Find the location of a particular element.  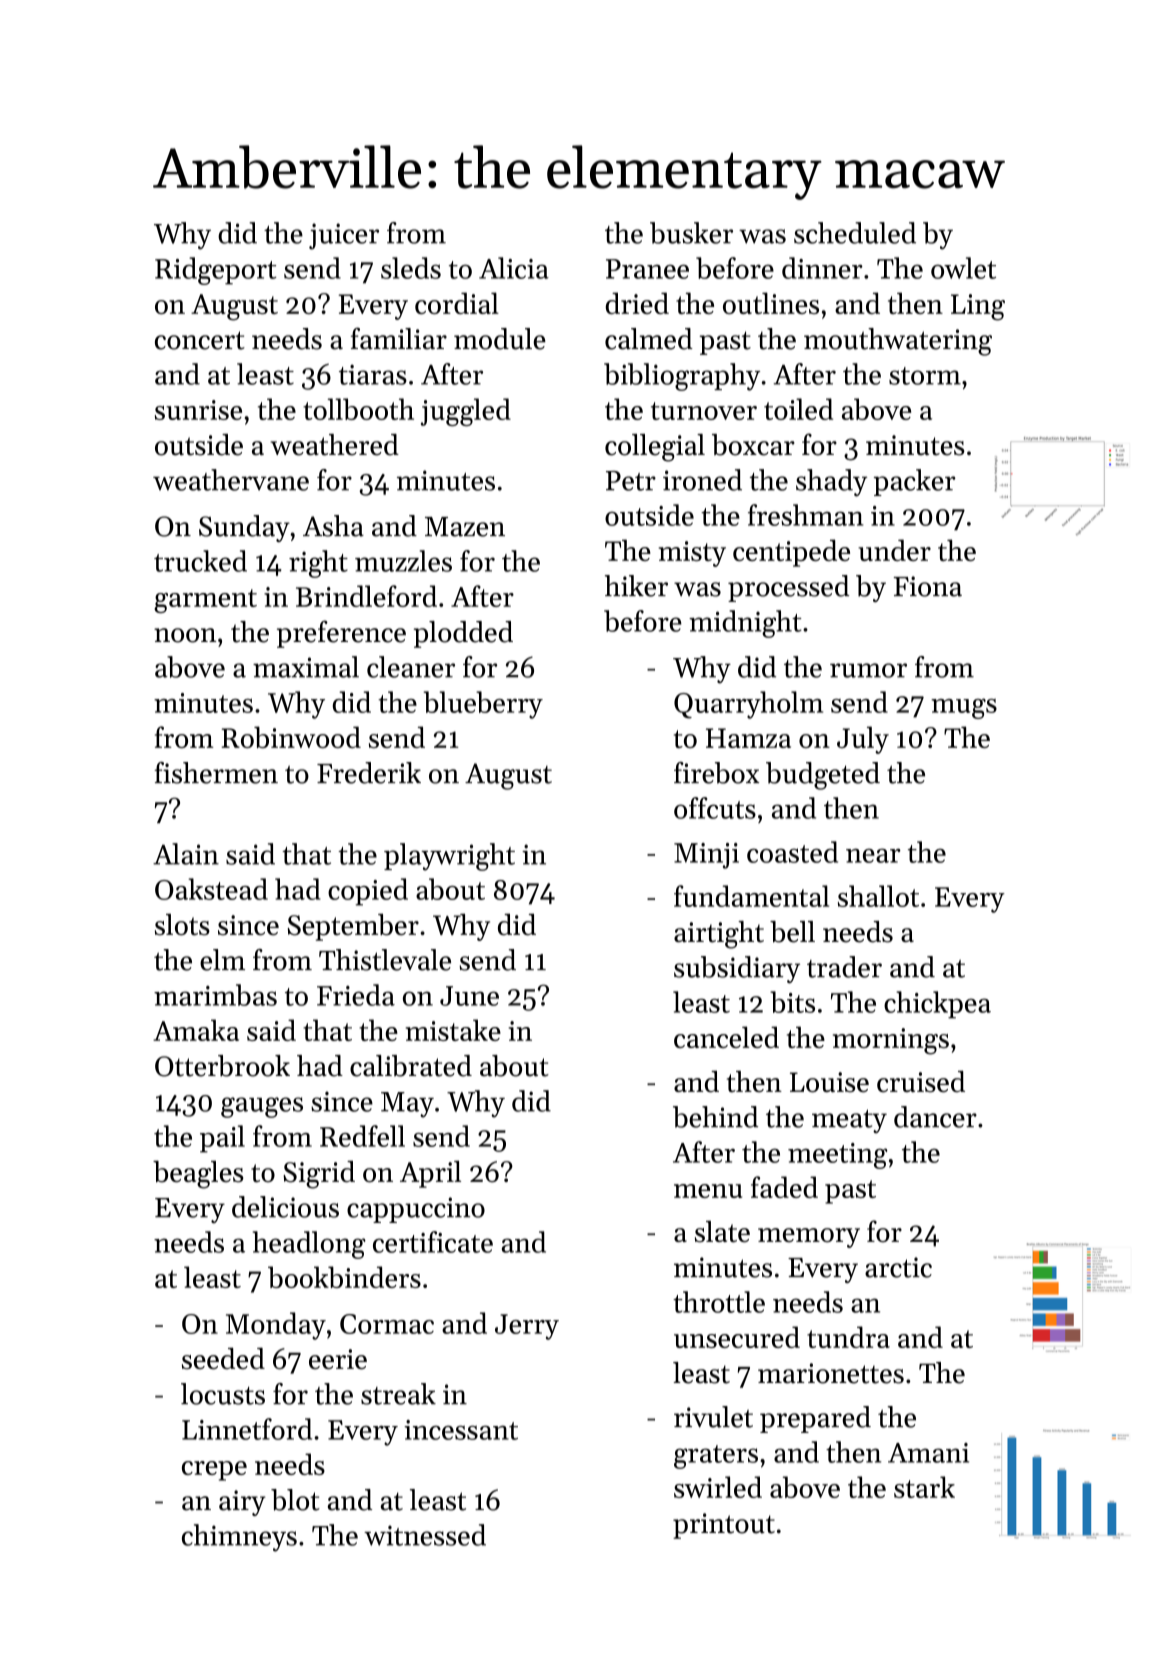

scheduled is located at coordinates (855, 233).
